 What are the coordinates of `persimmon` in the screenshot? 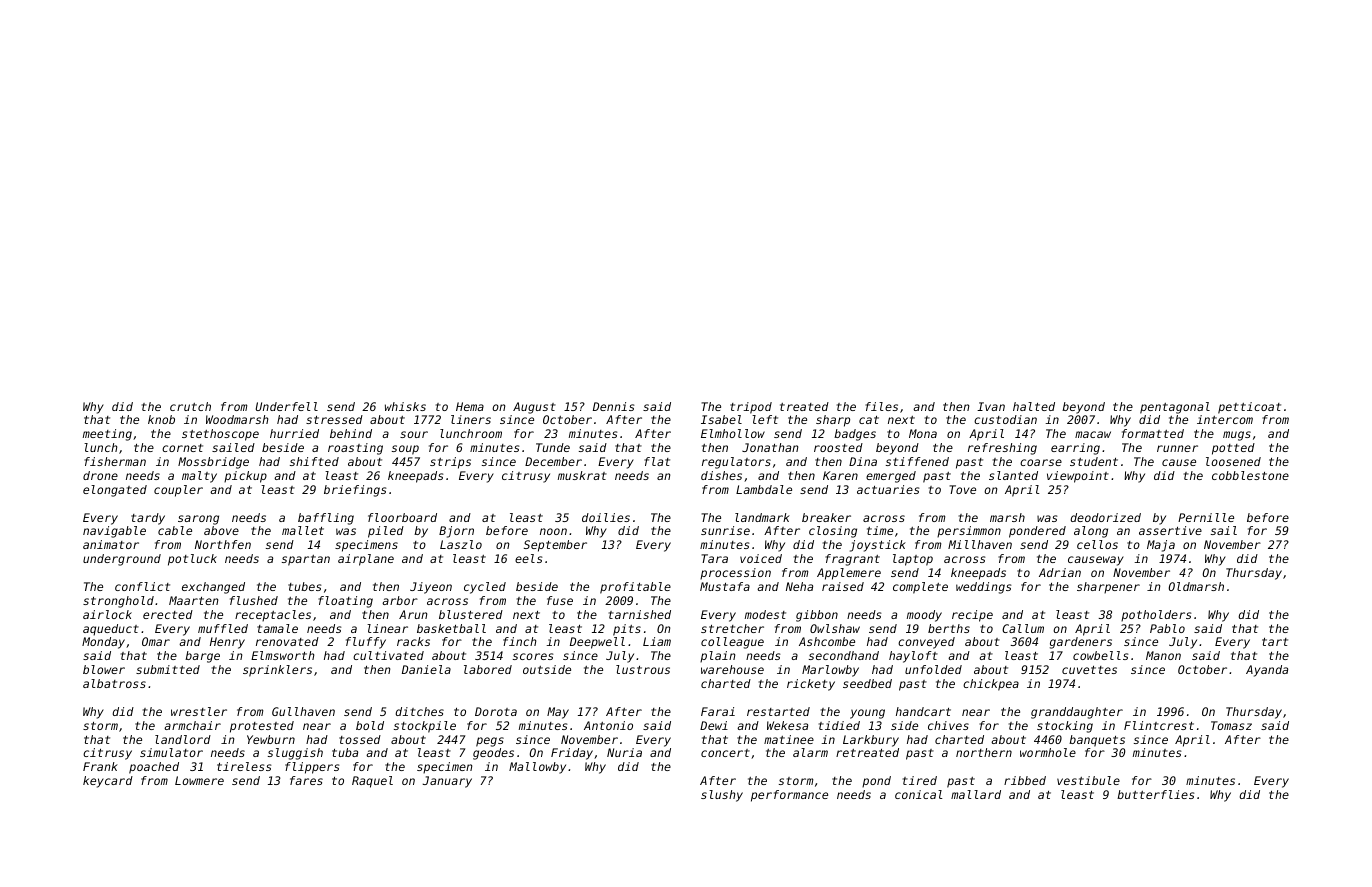 It's located at (969, 532).
